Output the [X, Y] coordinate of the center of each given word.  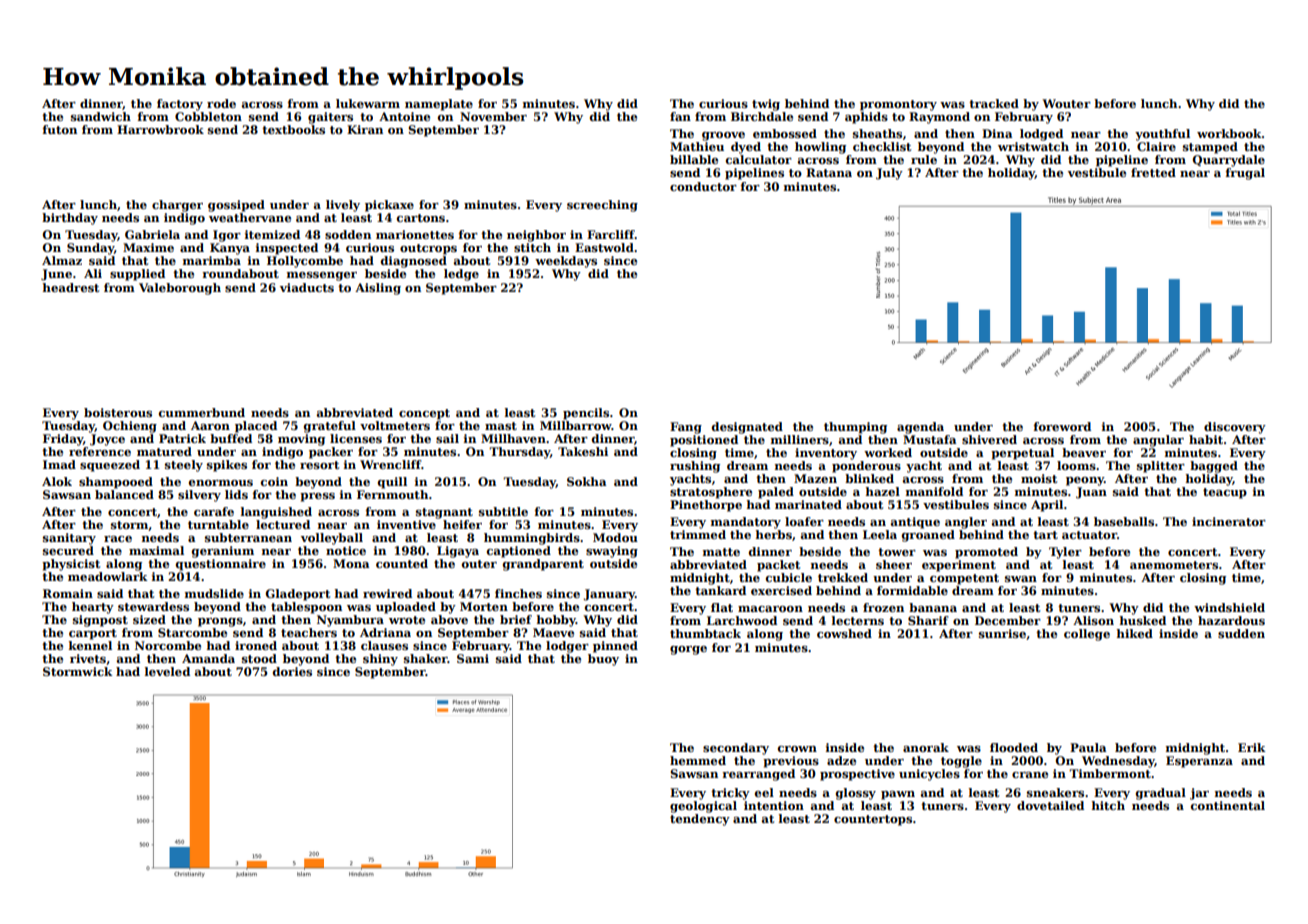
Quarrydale [1229, 161]
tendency [700, 820]
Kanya [230, 249]
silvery [199, 496]
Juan [1091, 493]
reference [100, 451]
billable [694, 159]
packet [778, 566]
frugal [1245, 174]
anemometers [1174, 565]
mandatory [746, 523]
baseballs [1124, 521]
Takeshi [583, 451]
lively [343, 206]
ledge [461, 275]
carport [93, 634]
